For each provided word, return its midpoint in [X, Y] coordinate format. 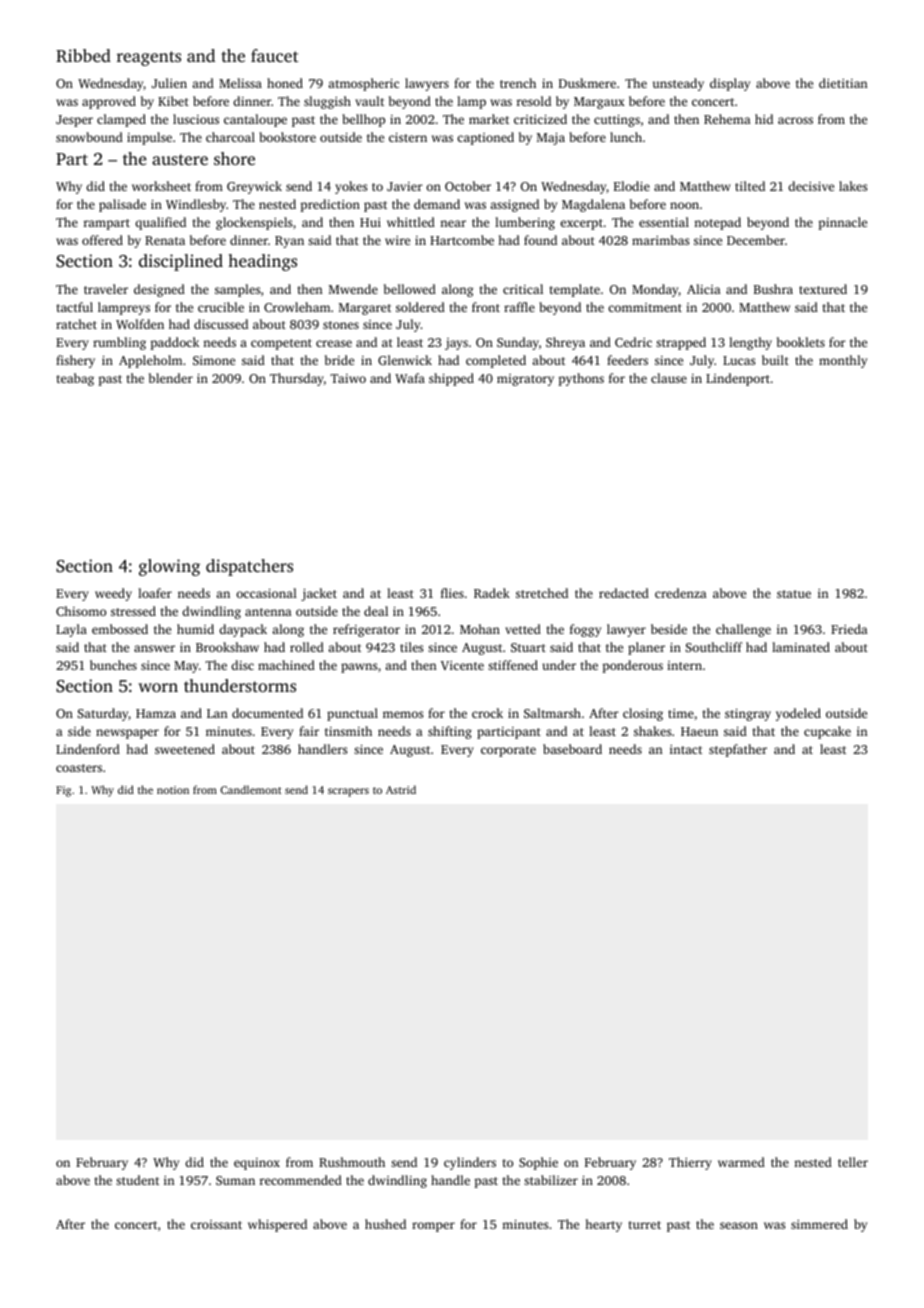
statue [794, 594]
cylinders [470, 1163]
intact [686, 749]
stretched [542, 593]
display [730, 84]
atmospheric [363, 84]
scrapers [348, 792]
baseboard [572, 749]
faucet [275, 55]
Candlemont [251, 789]
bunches [113, 665]
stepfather [738, 750]
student [137, 1180]
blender [171, 378]
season [739, 1225]
